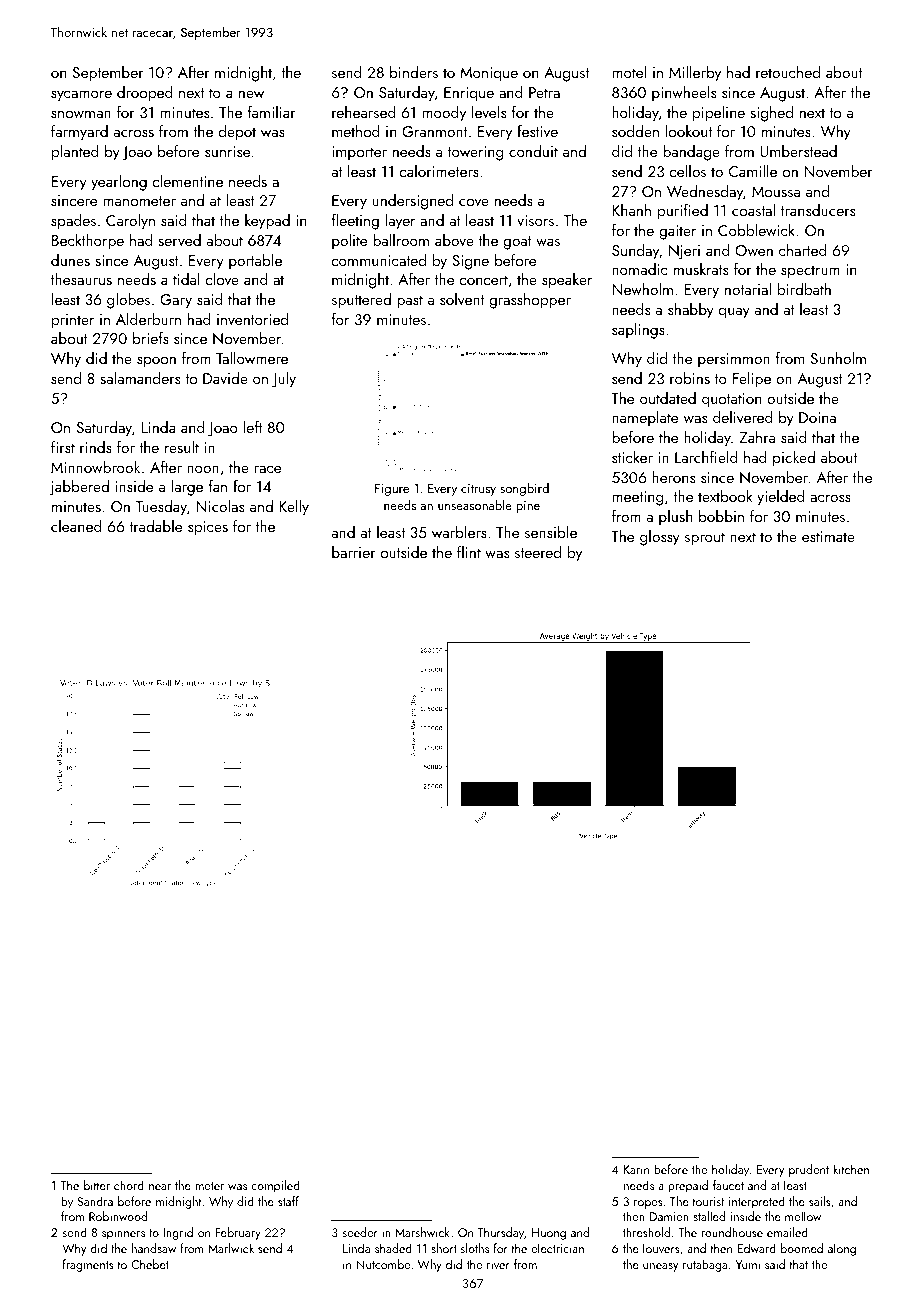  What do you see at coordinates (414, 72) in the image?
I see `binders` at bounding box center [414, 72].
